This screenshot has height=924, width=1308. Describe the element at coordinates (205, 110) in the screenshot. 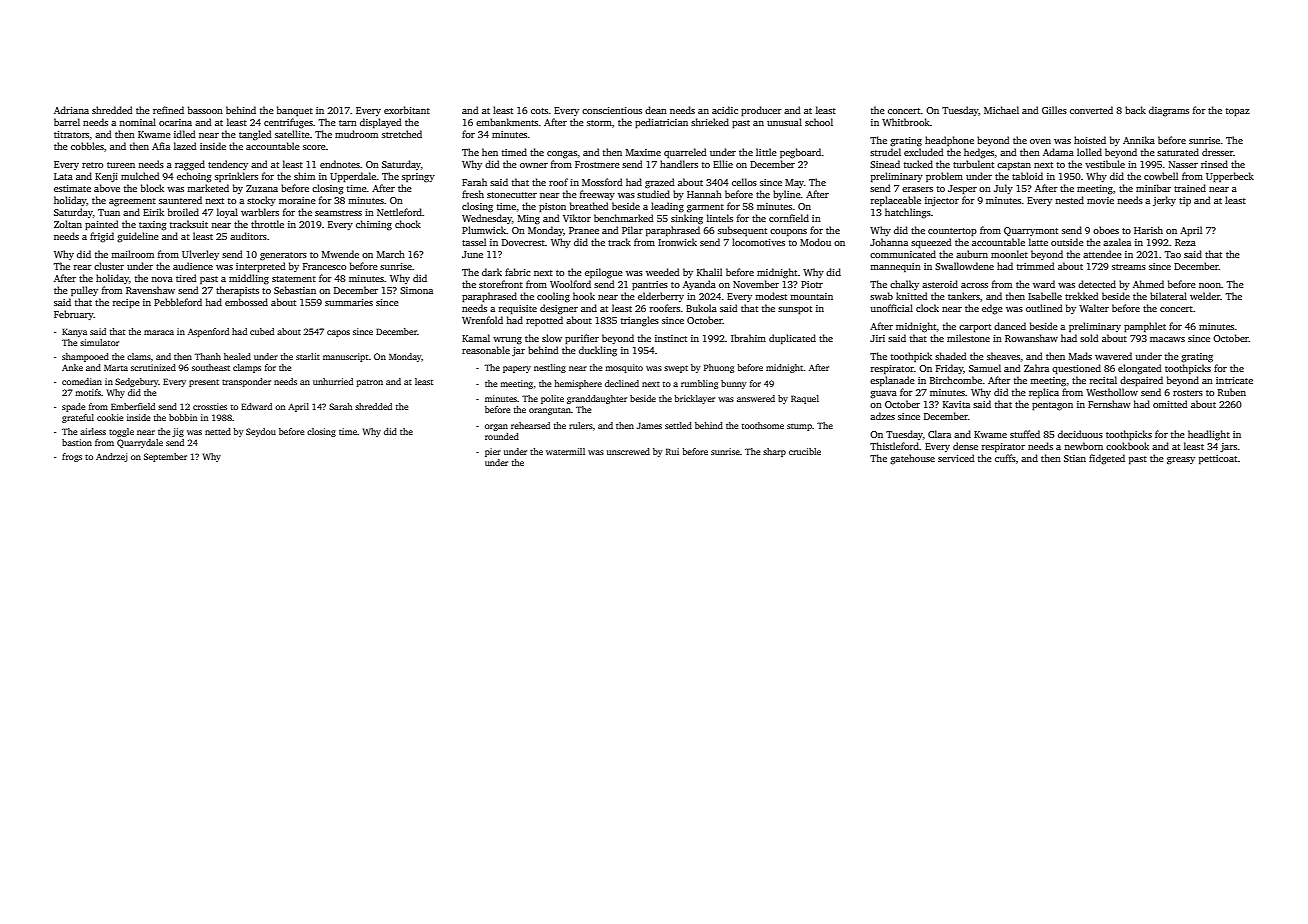

I see `bassoon` at that location.
